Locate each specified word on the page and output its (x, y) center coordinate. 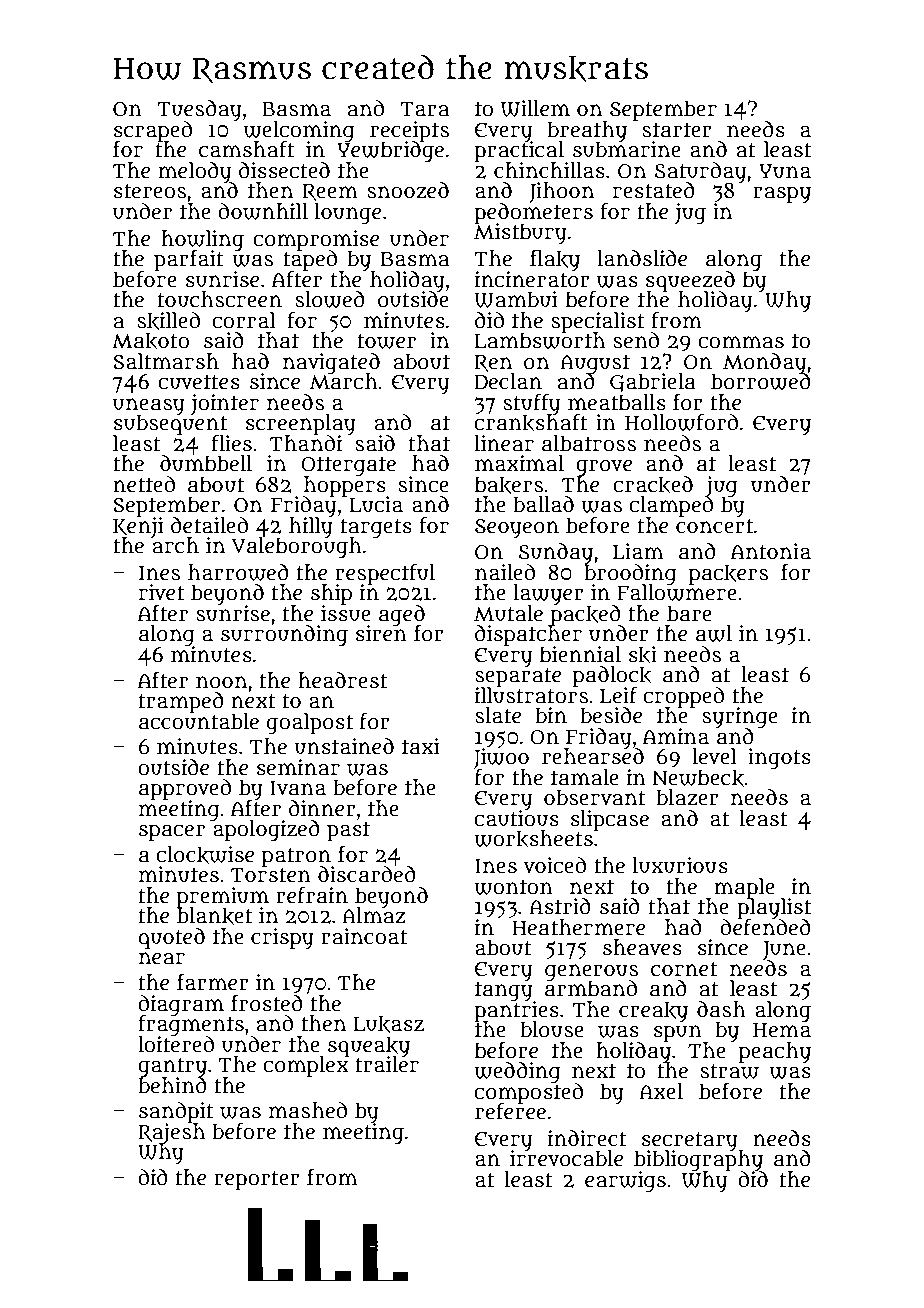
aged (402, 615)
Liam (638, 551)
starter (677, 130)
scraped (153, 131)
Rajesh (171, 1133)
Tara (424, 109)
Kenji (138, 527)
